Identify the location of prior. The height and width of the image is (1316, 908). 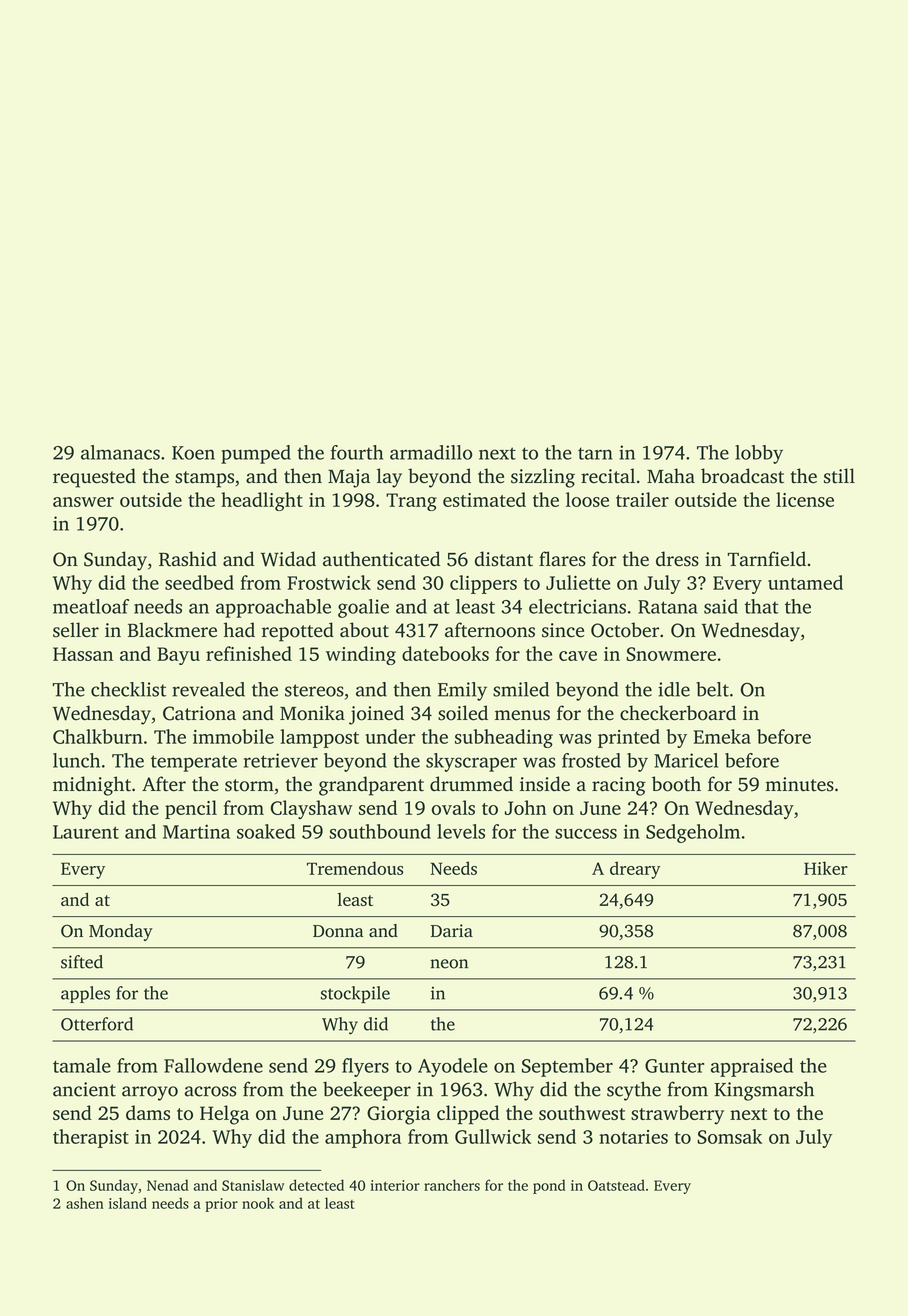
(221, 1205).
